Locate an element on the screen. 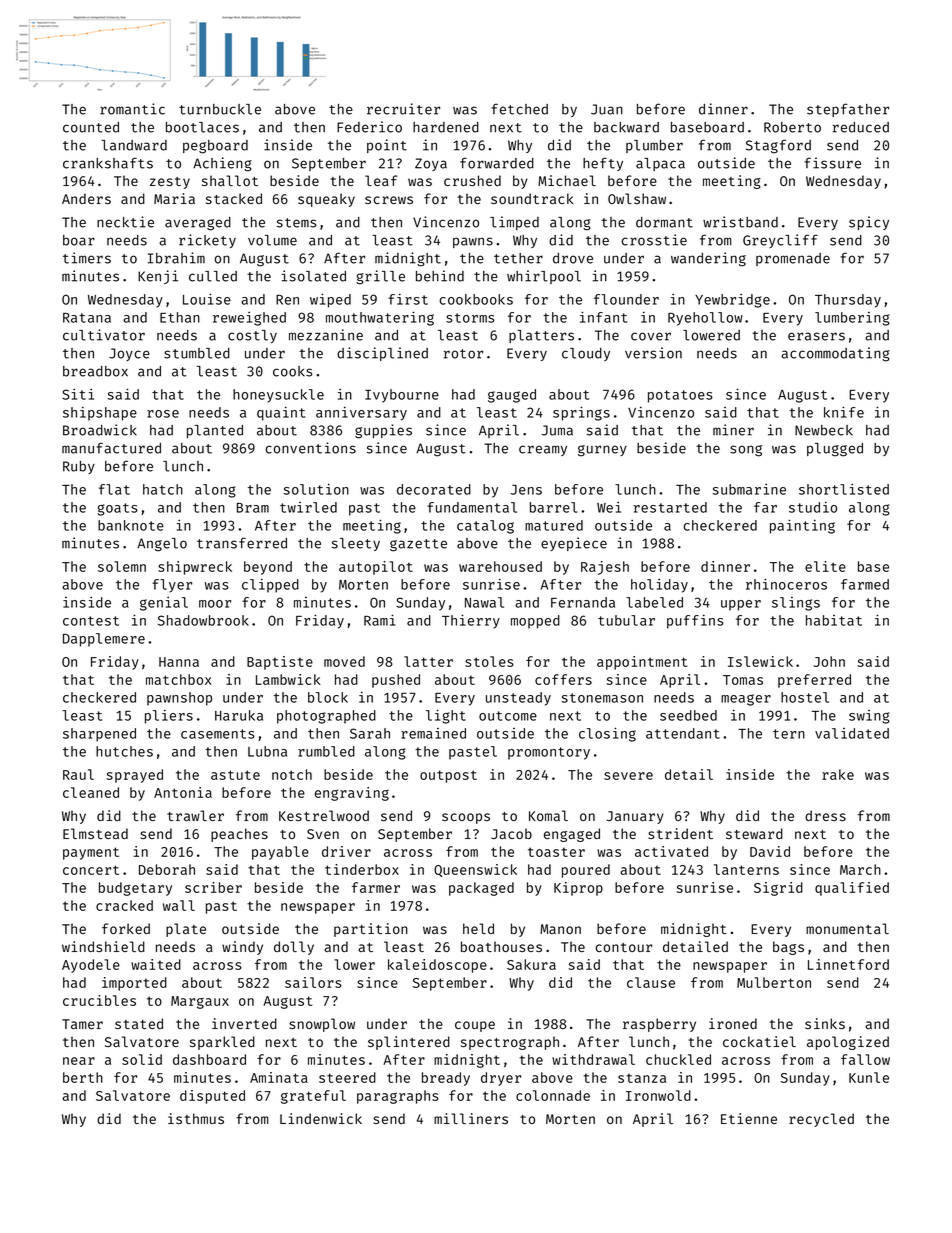 Image resolution: width=952 pixels, height=1233 pixels. rickety is located at coordinates (207, 241).
